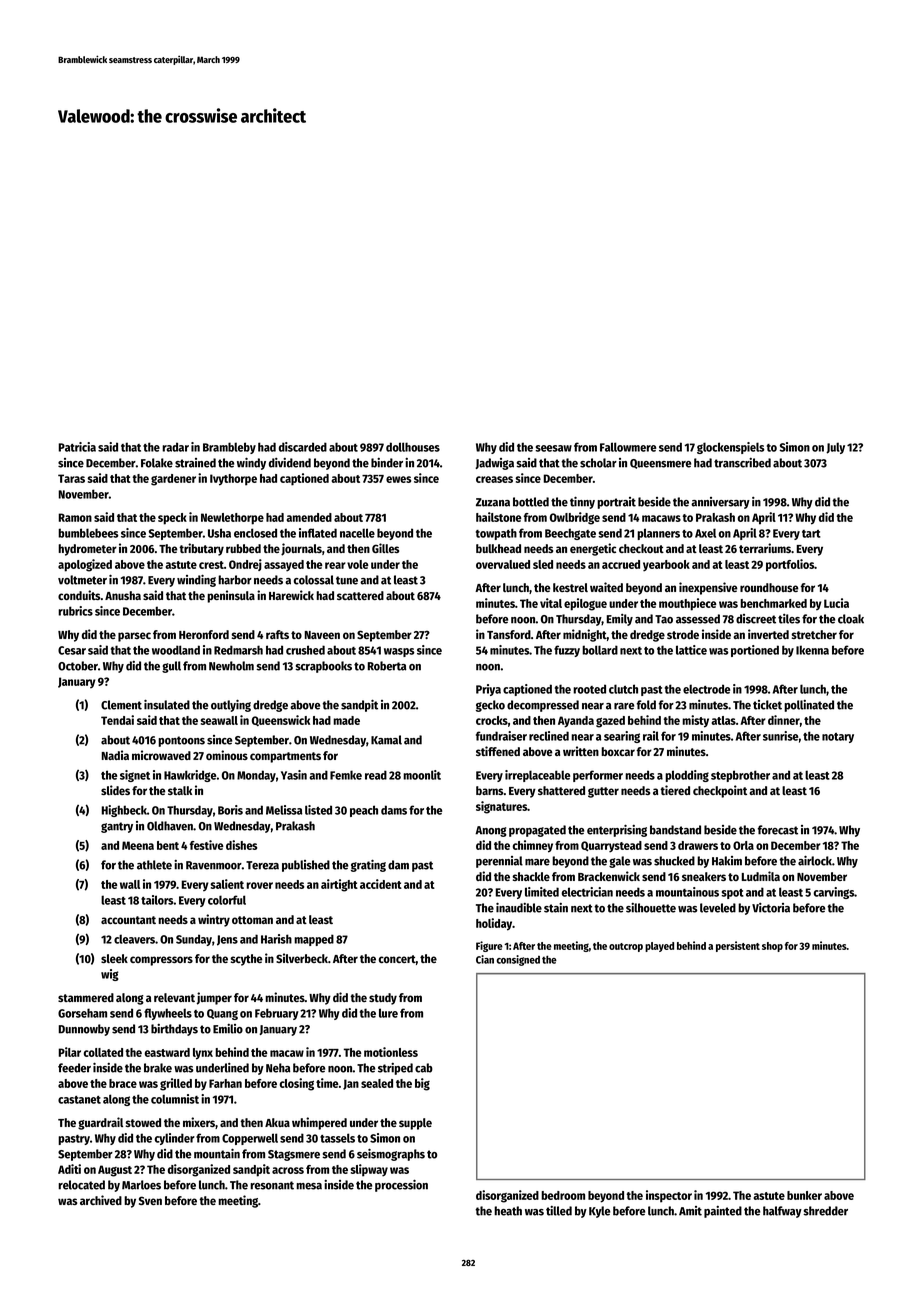 The height and width of the screenshot is (1308, 924). I want to click on radar, so click(175, 447).
